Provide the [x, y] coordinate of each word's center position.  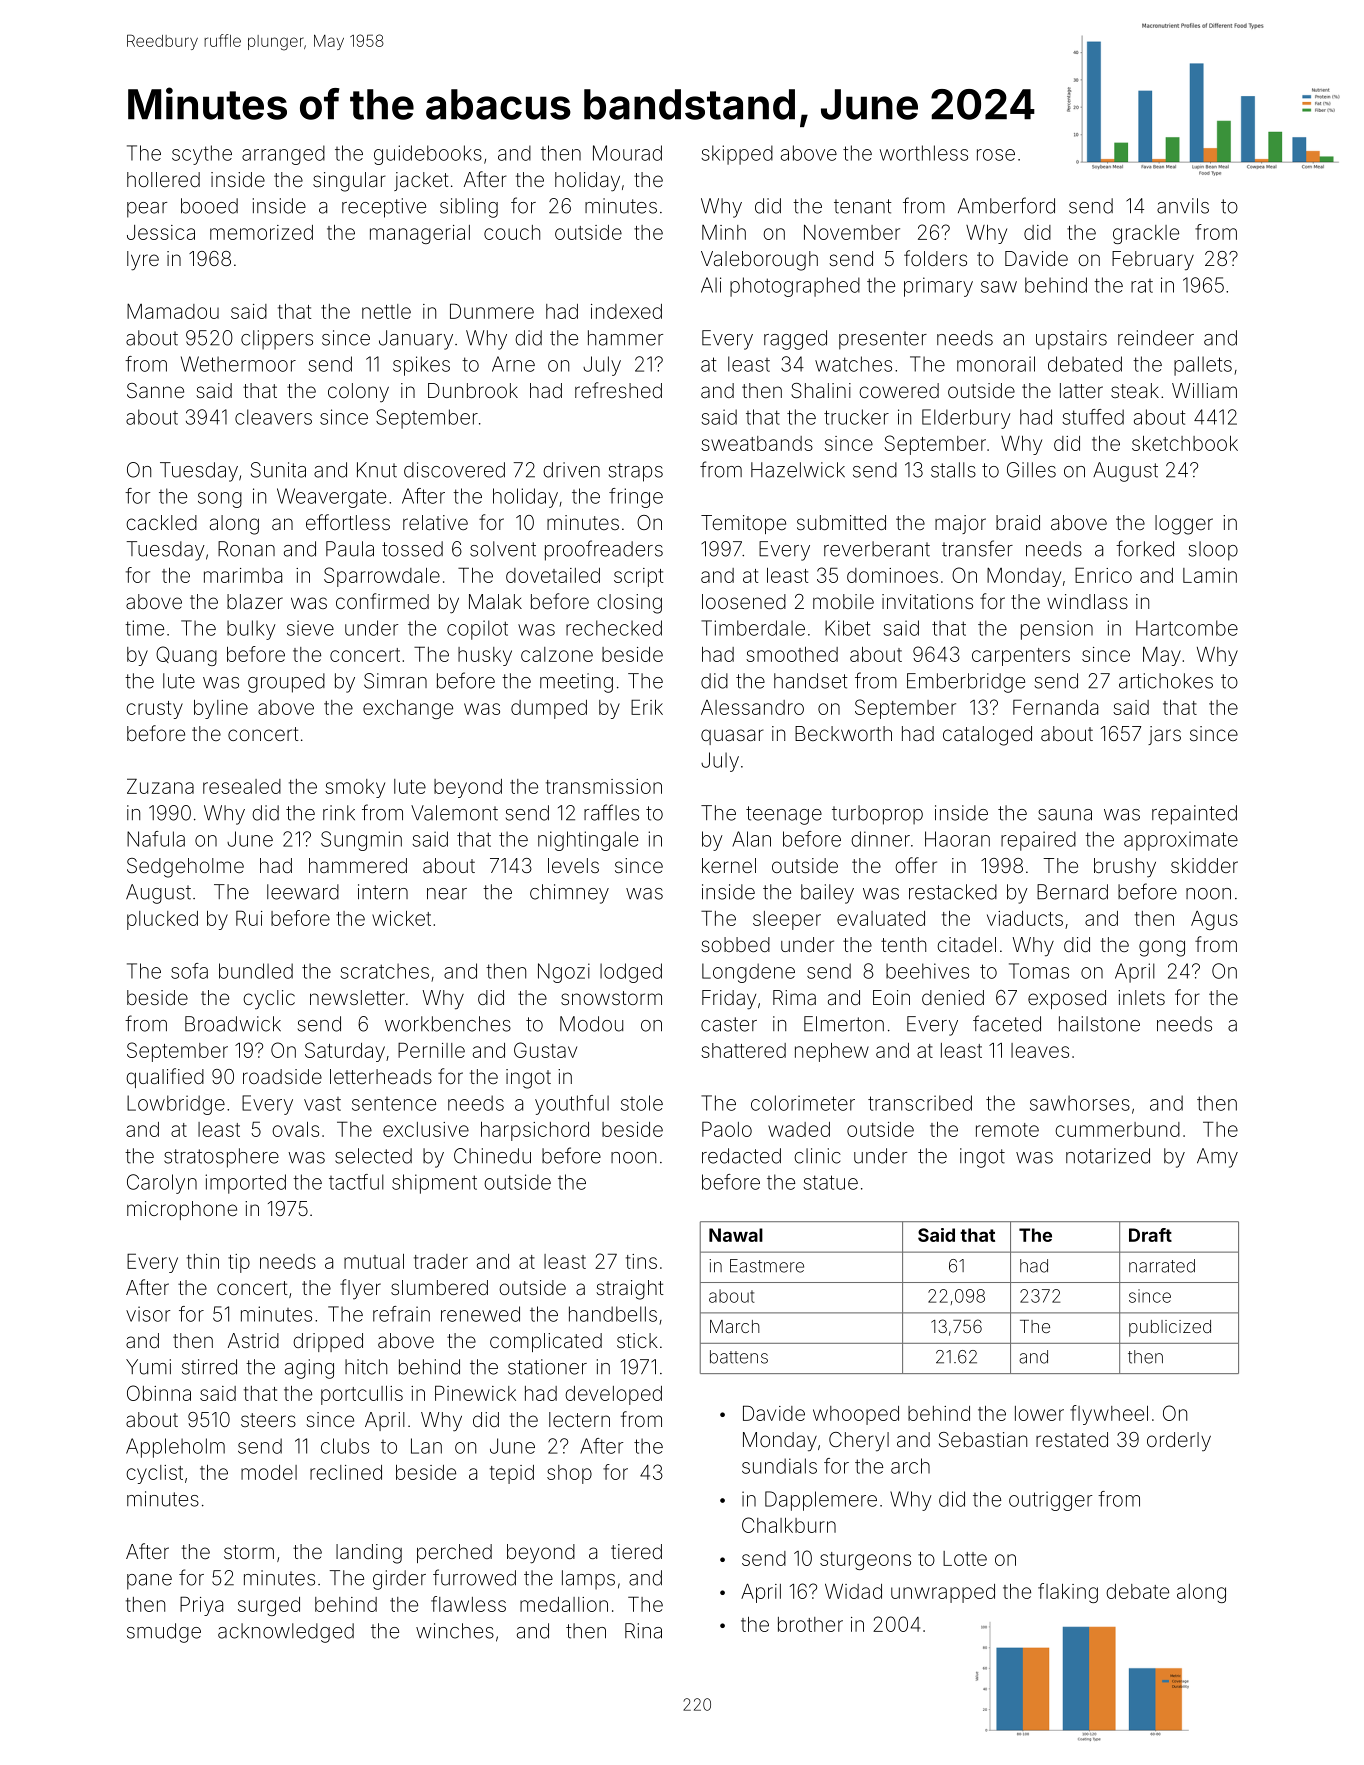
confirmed [382, 601]
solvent [503, 549]
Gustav [545, 1050]
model [269, 1472]
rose [996, 155]
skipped [737, 155]
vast [322, 1104]
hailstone [1099, 1024]
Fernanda [1055, 707]
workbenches [448, 1024]
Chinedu [492, 1156]
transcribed [920, 1103]
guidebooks [428, 155]
